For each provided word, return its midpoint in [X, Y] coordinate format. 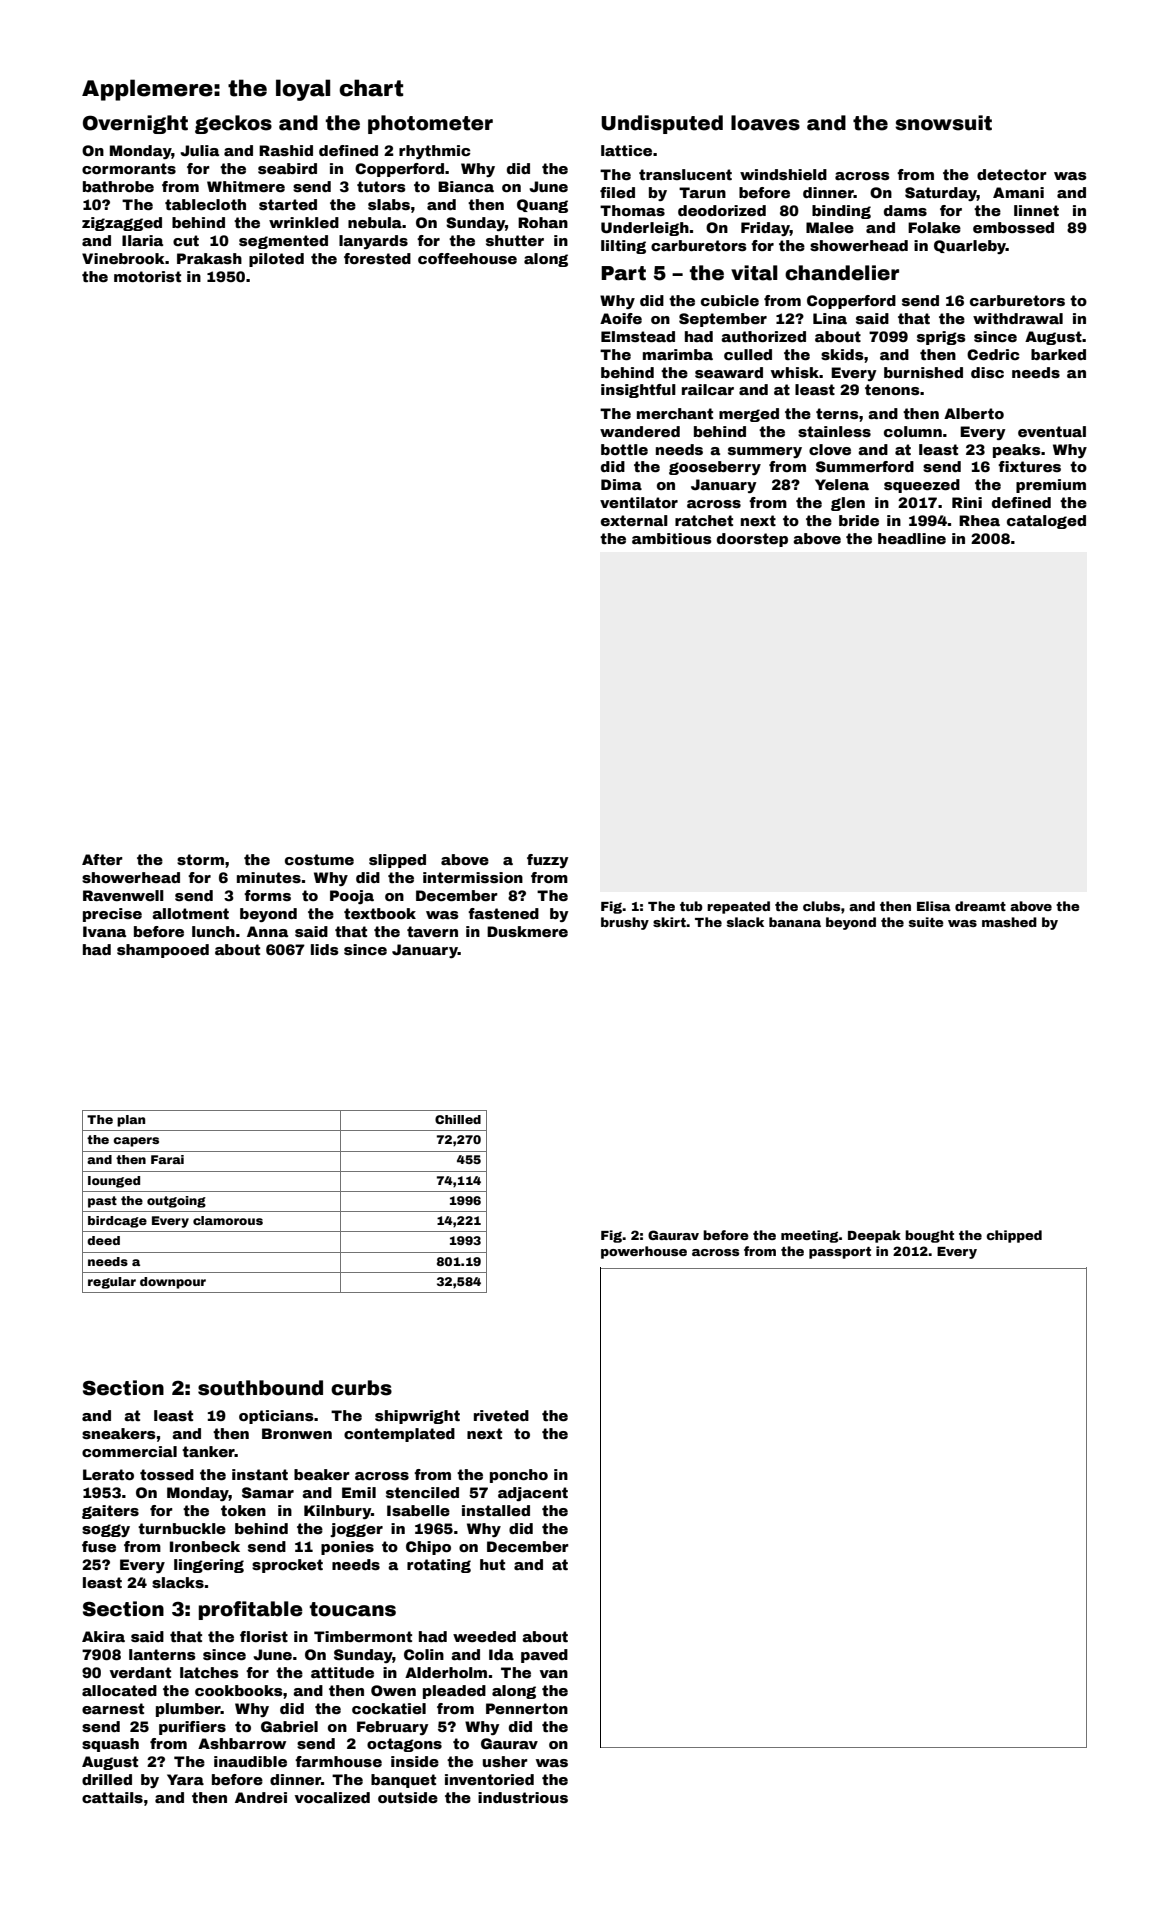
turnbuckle [182, 1528]
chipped [1014, 1236]
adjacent [533, 1494]
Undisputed [662, 124]
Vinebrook [123, 258]
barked [1058, 354]
